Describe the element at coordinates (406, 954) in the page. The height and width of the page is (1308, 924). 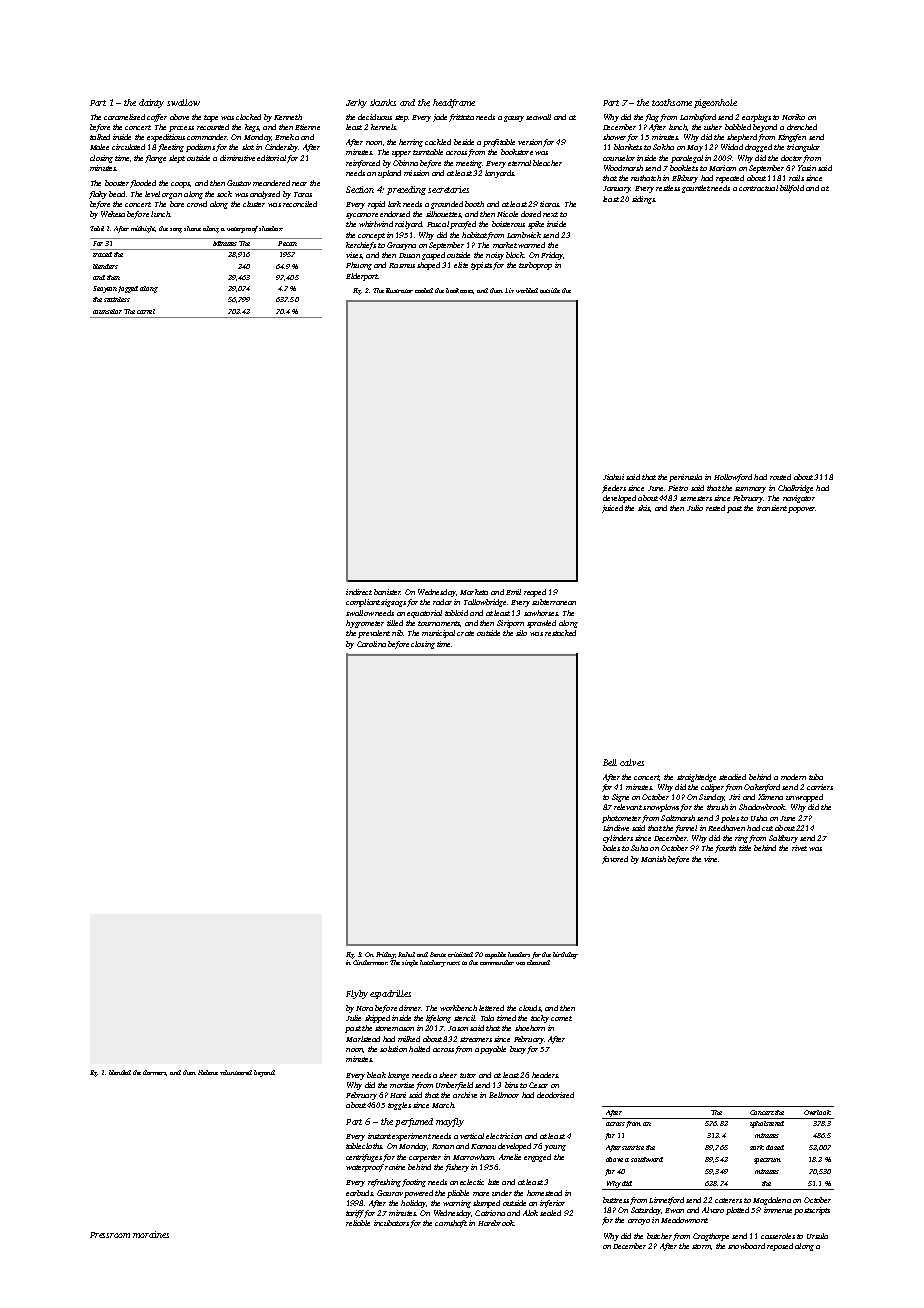
I see `Rahul` at that location.
